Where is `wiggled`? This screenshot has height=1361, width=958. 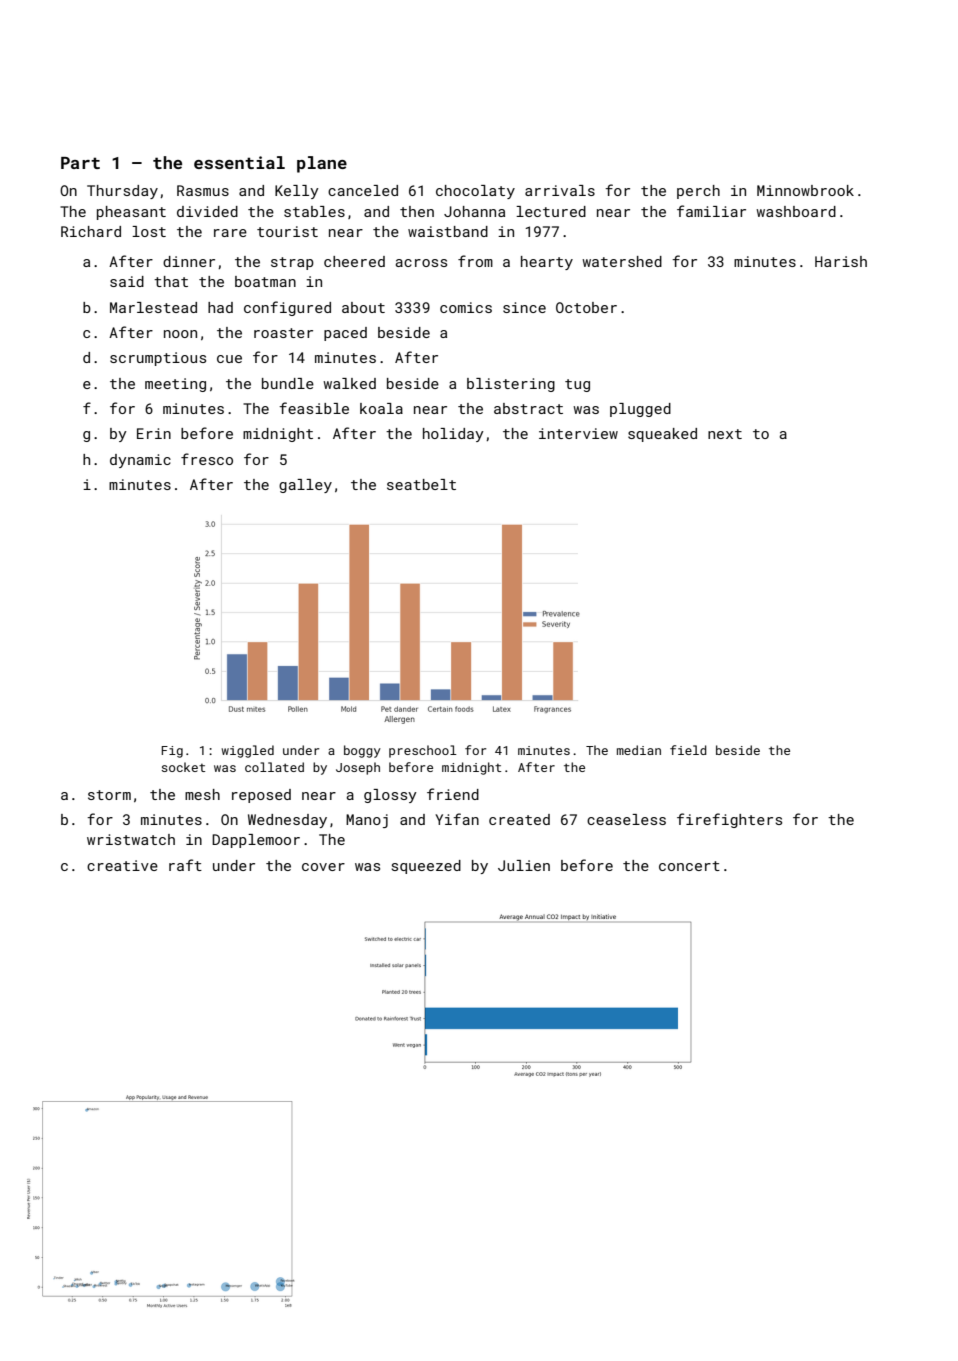
wiggled is located at coordinates (248, 751).
